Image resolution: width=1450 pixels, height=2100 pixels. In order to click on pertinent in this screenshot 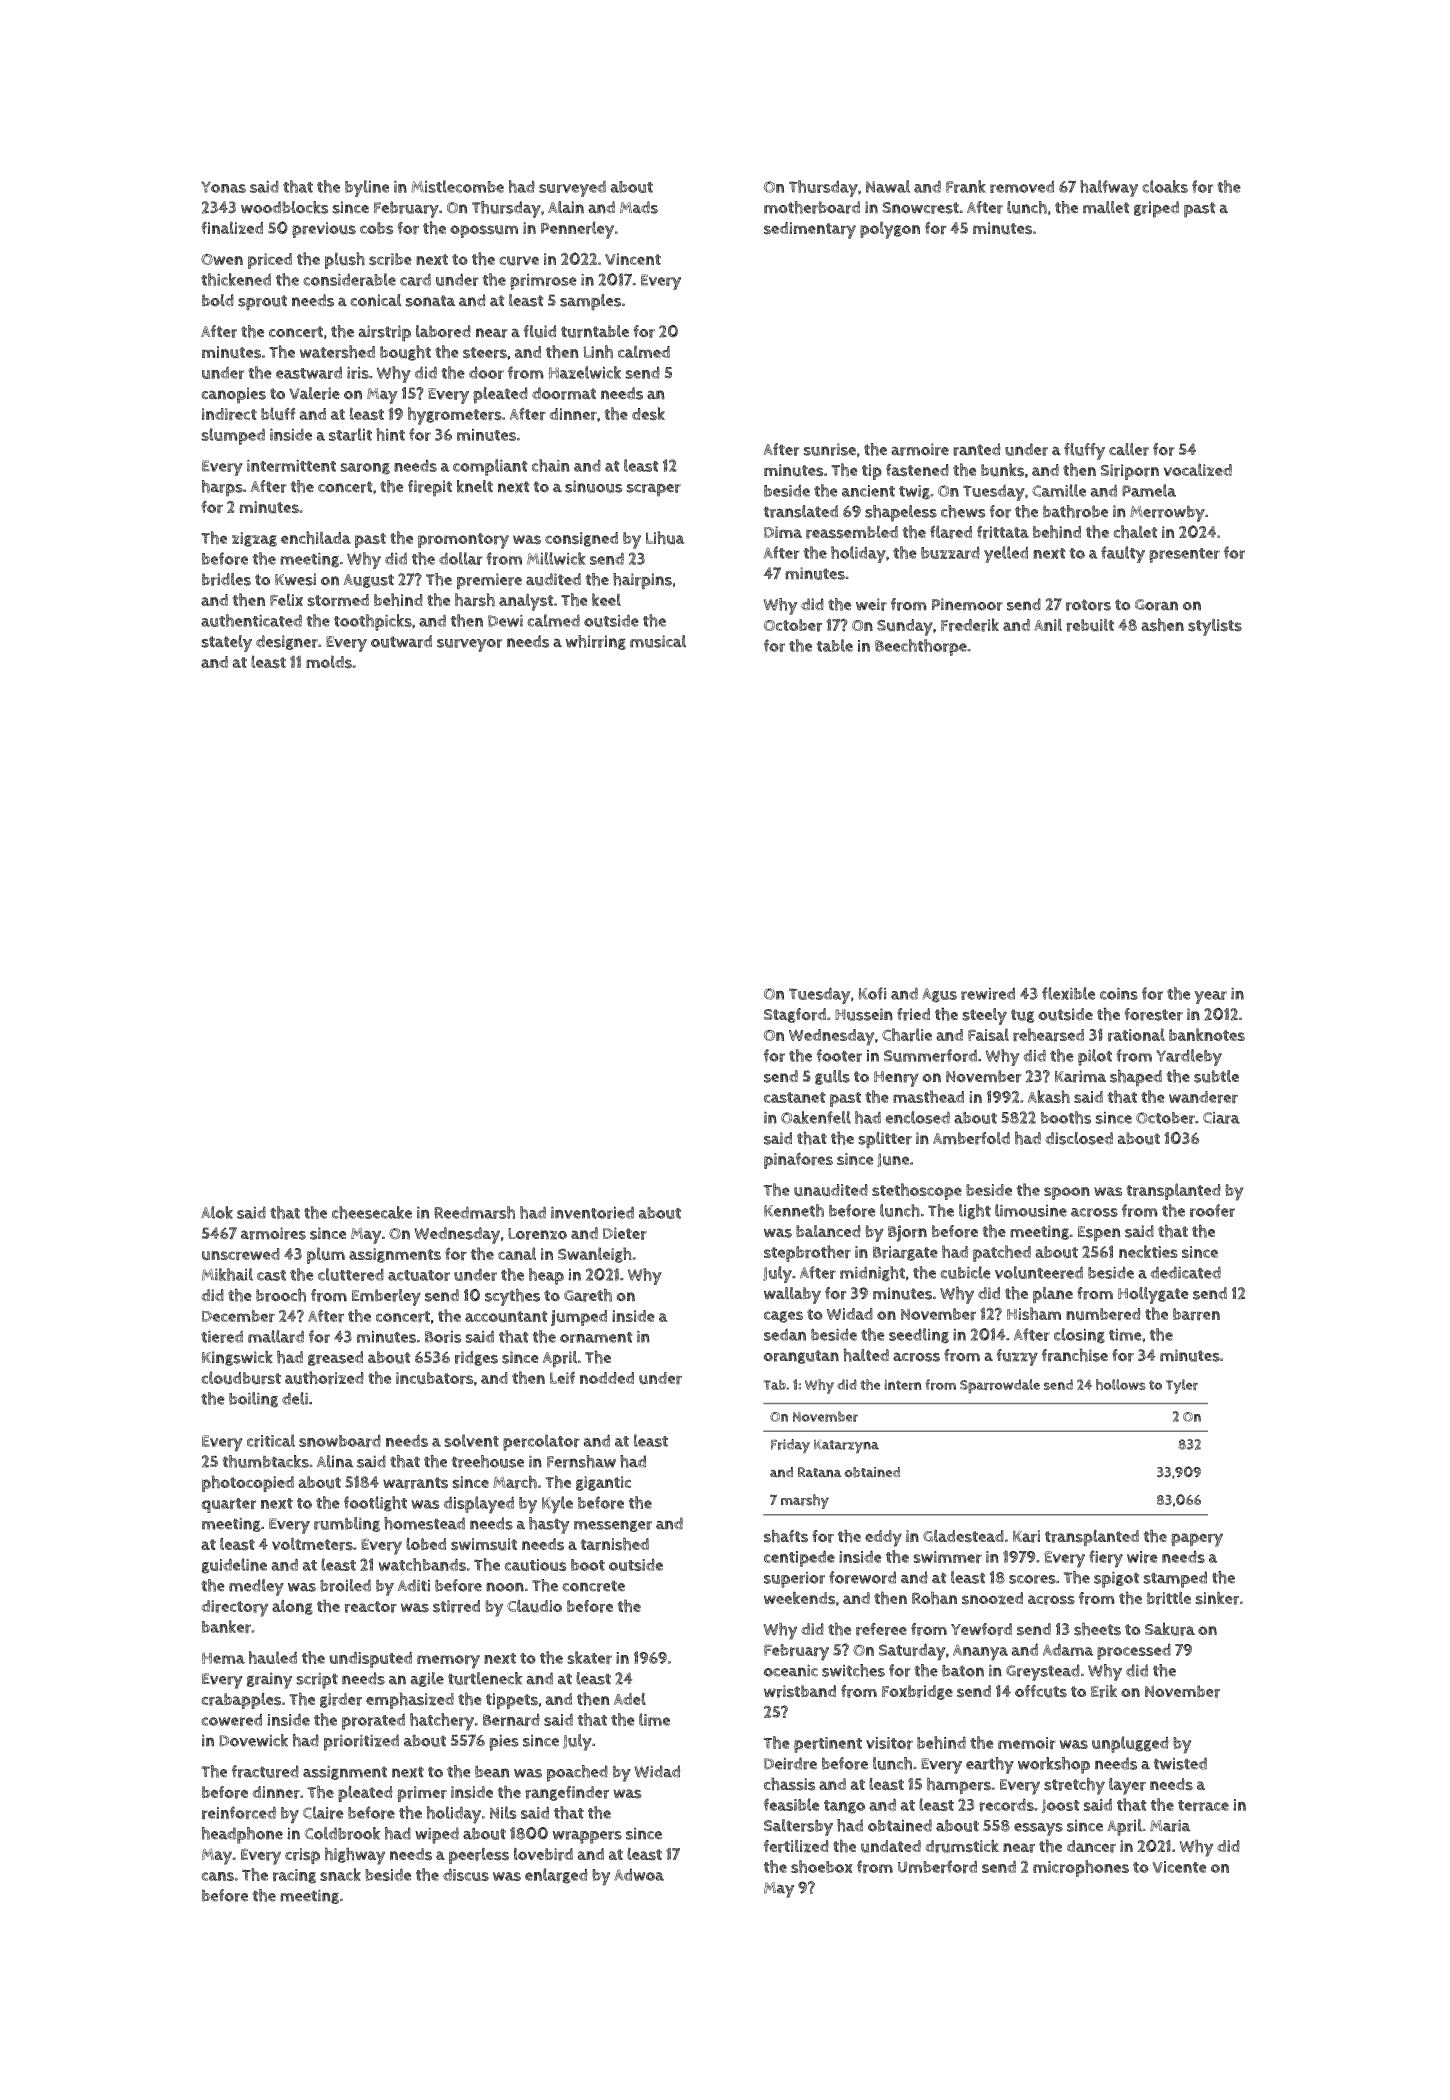, I will do `click(828, 1745)`.
